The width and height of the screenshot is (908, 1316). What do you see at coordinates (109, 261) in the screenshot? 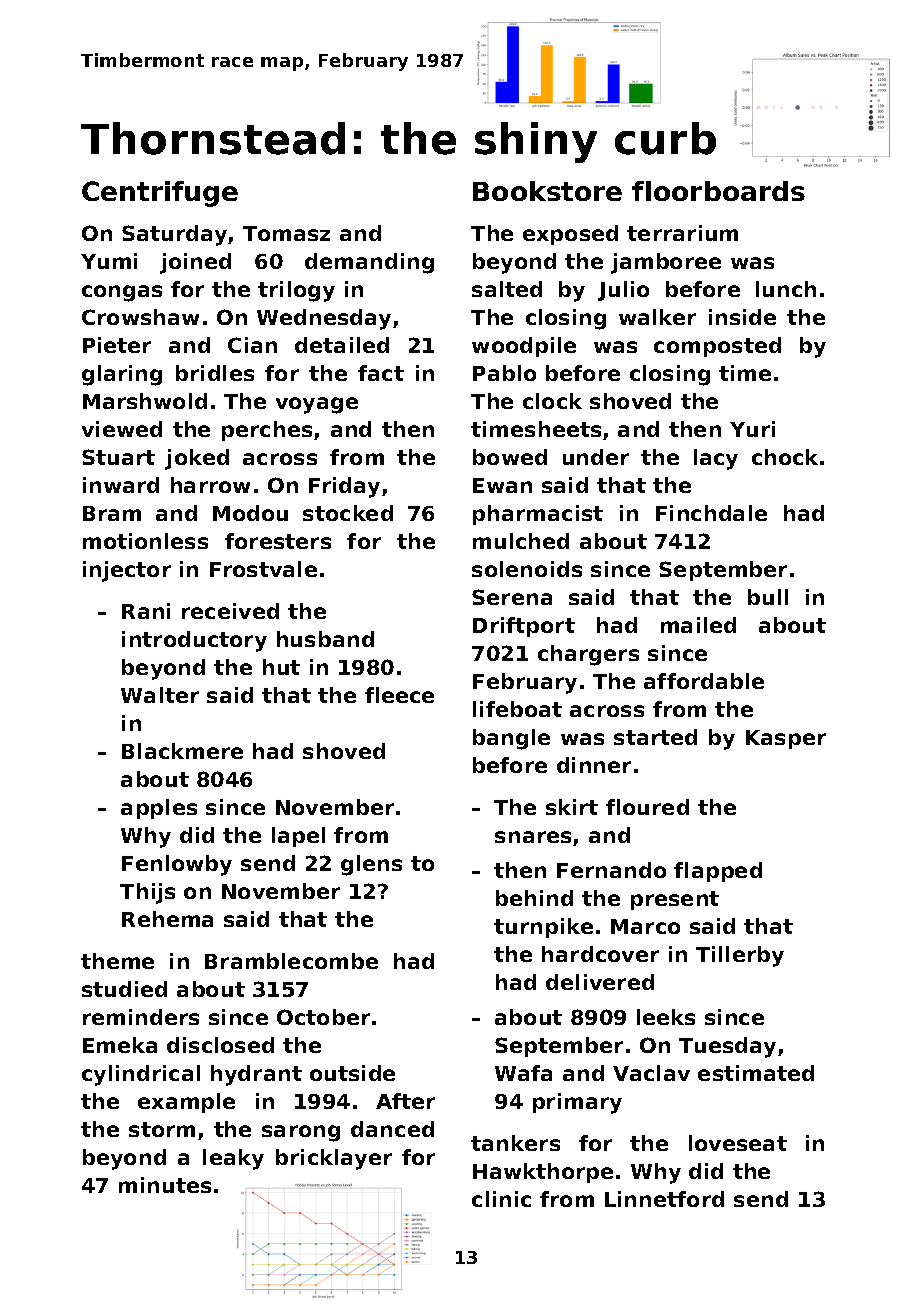
I see `Yumi` at bounding box center [109, 261].
